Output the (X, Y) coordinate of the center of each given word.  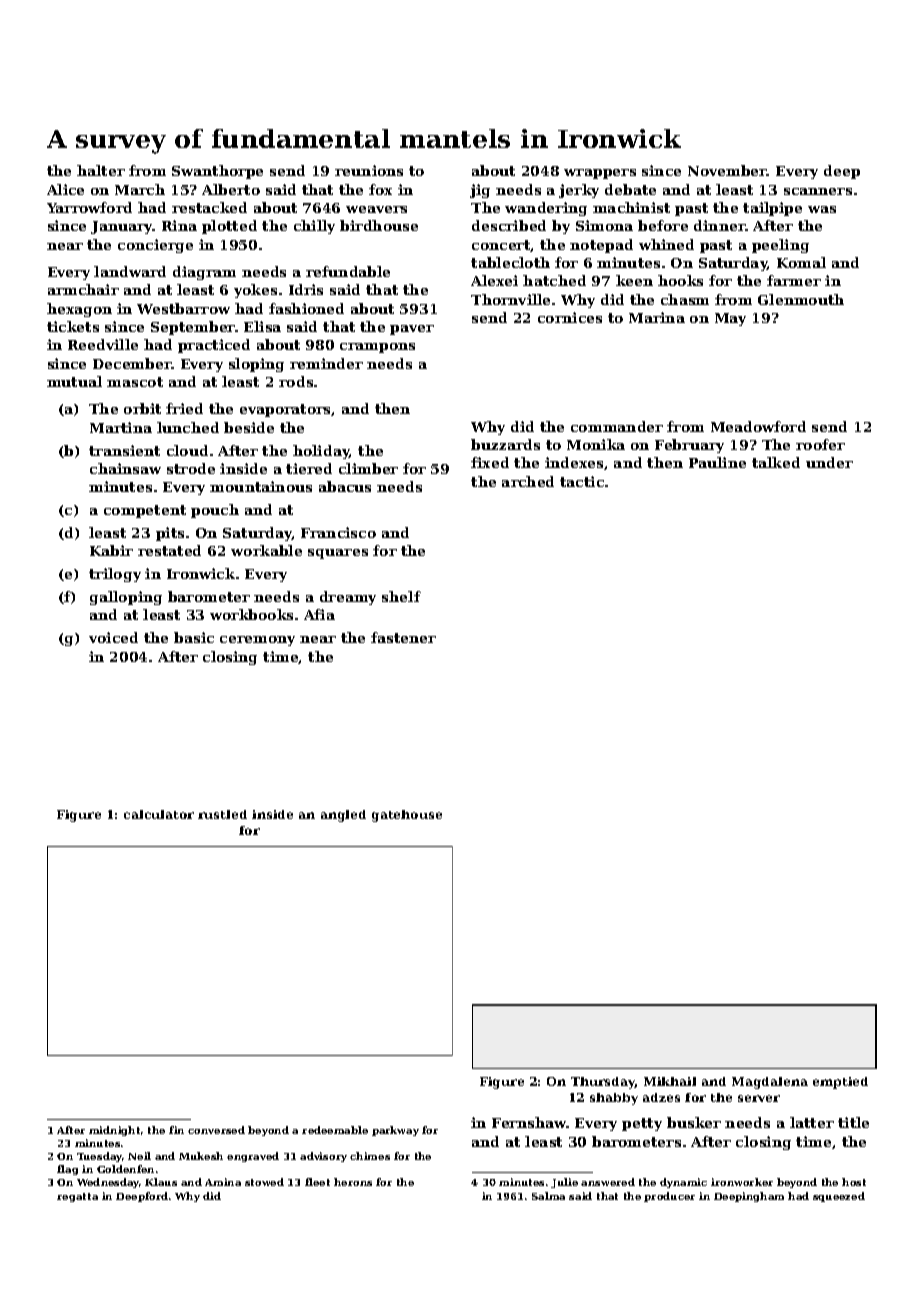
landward (130, 271)
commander (617, 426)
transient (124, 450)
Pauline (717, 462)
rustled (222, 814)
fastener (403, 637)
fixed (490, 462)
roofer (820, 444)
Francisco (338, 532)
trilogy (115, 575)
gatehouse (407, 816)
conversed (216, 1130)
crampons (377, 348)
